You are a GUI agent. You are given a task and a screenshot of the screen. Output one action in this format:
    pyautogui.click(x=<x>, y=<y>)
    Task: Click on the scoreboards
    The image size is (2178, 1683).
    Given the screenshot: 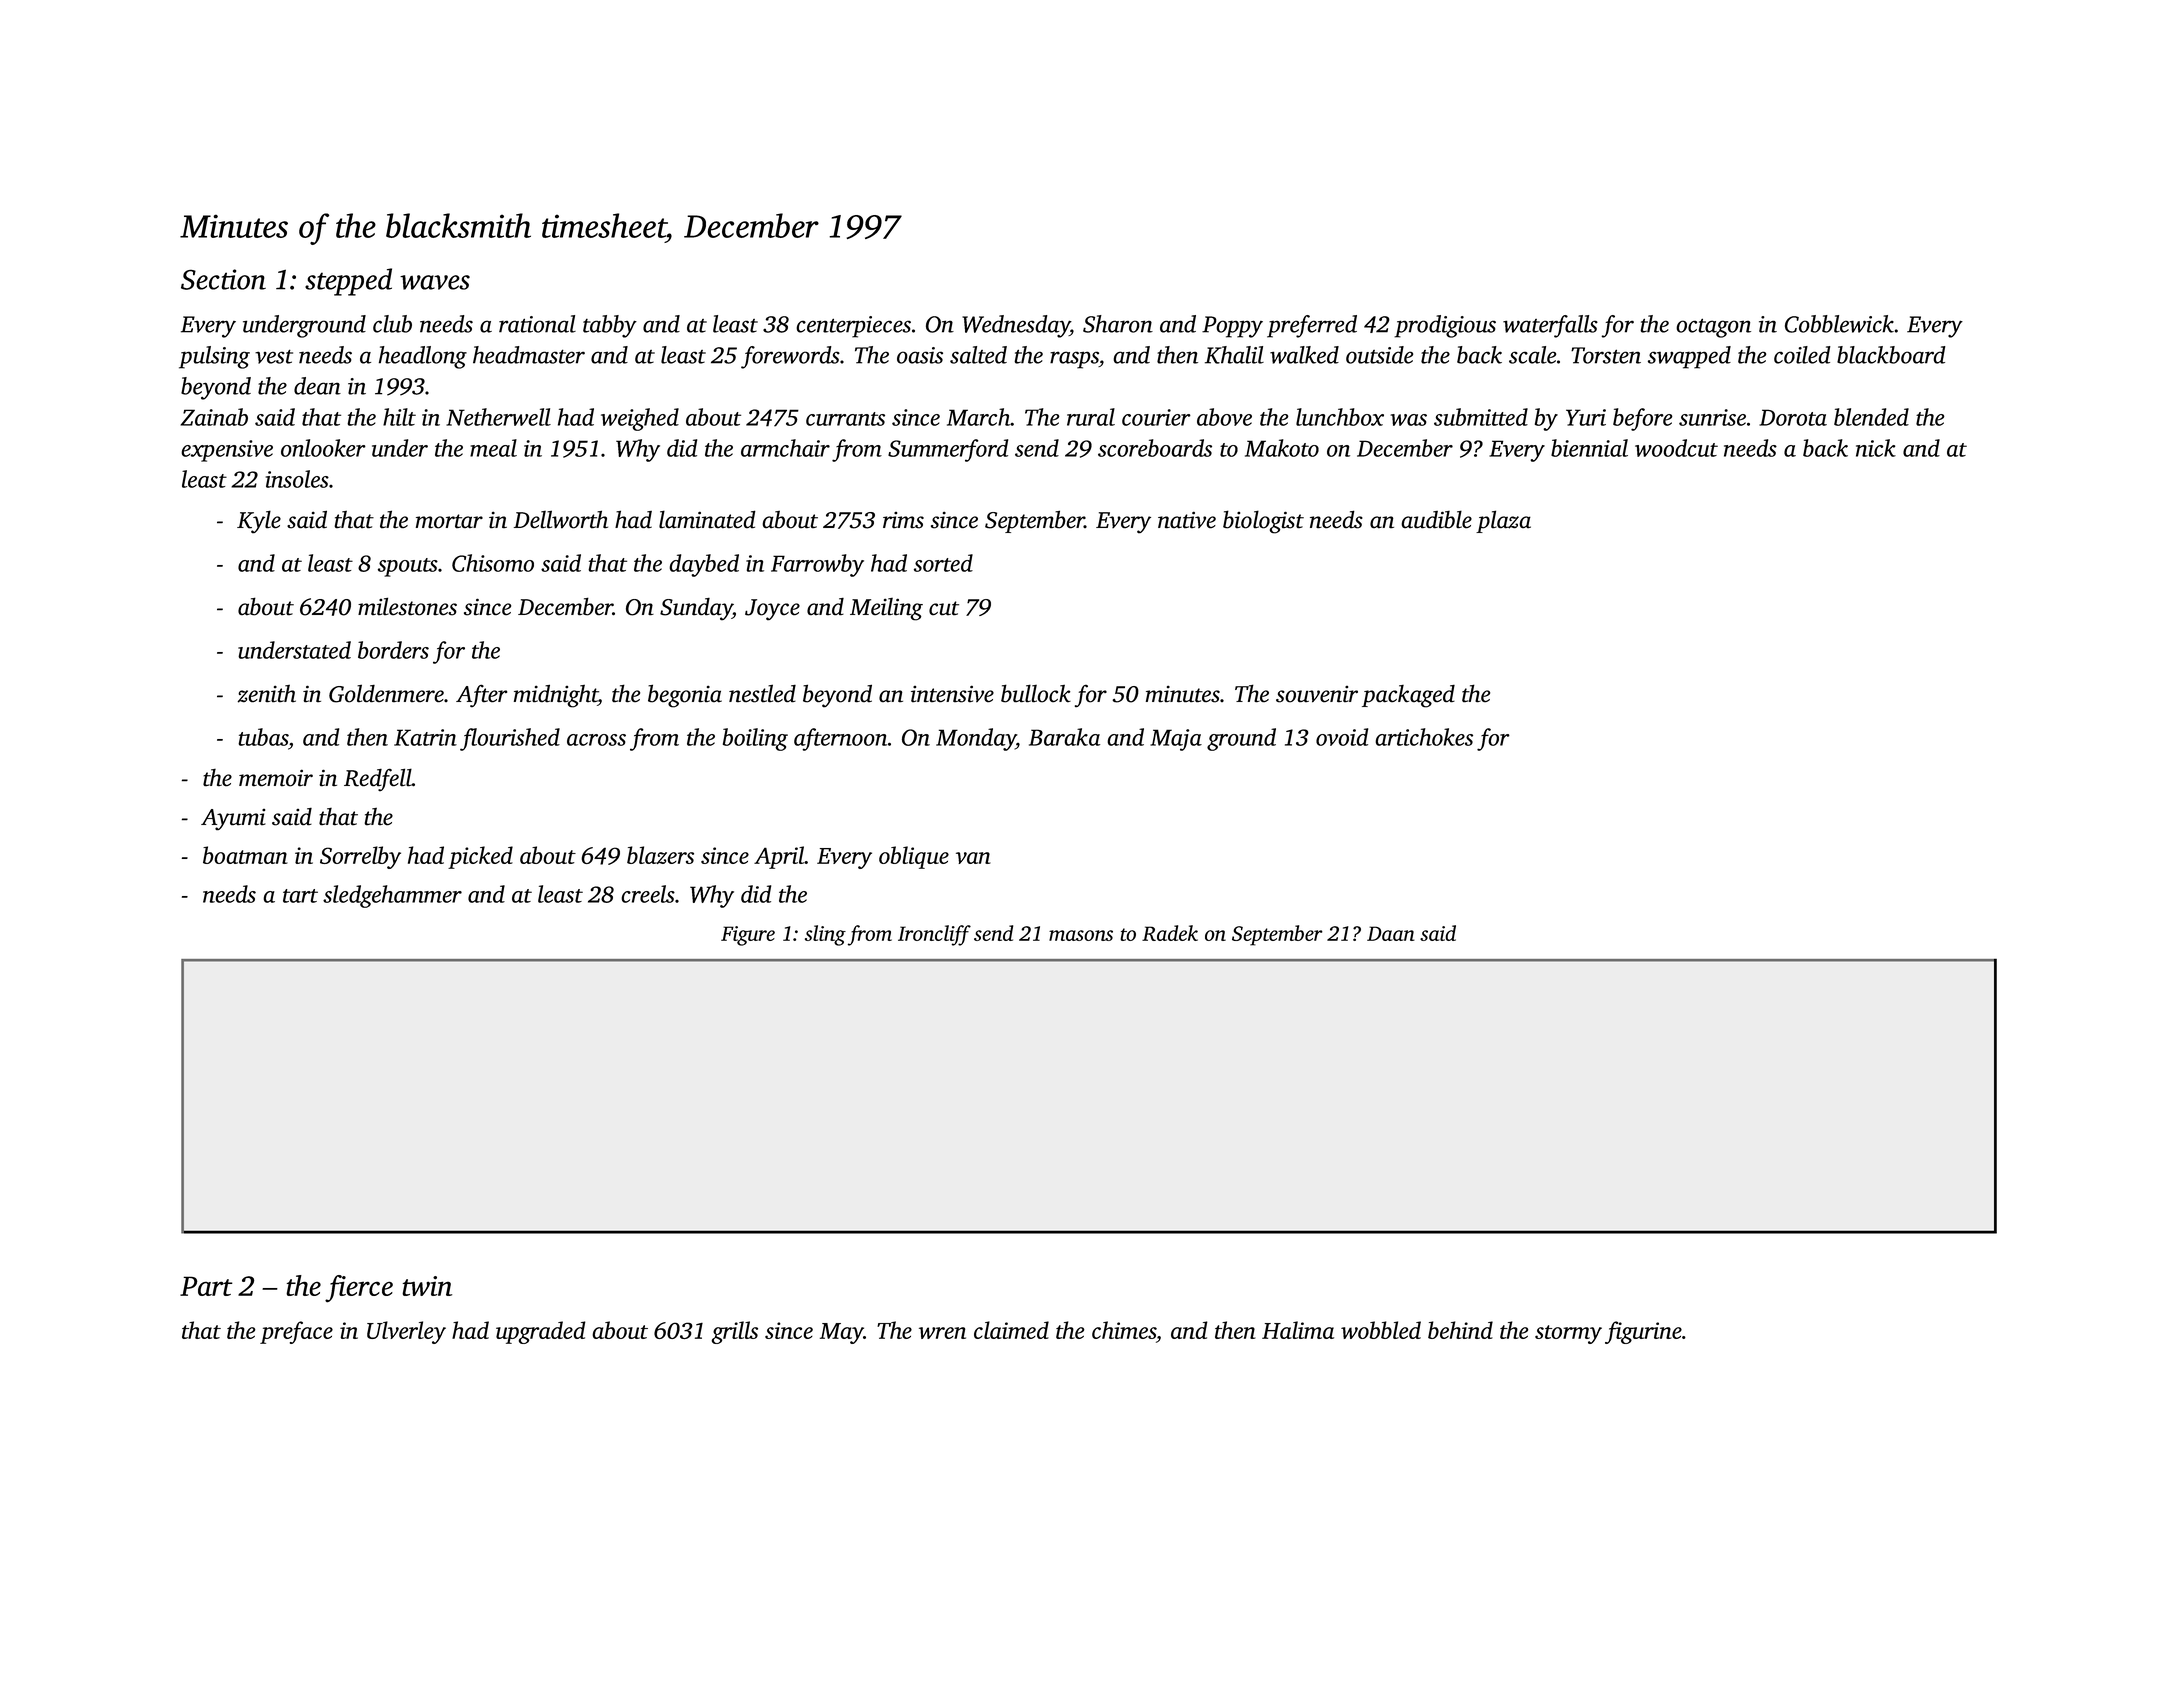 What is the action you would take?
    pyautogui.click(x=1155, y=448)
